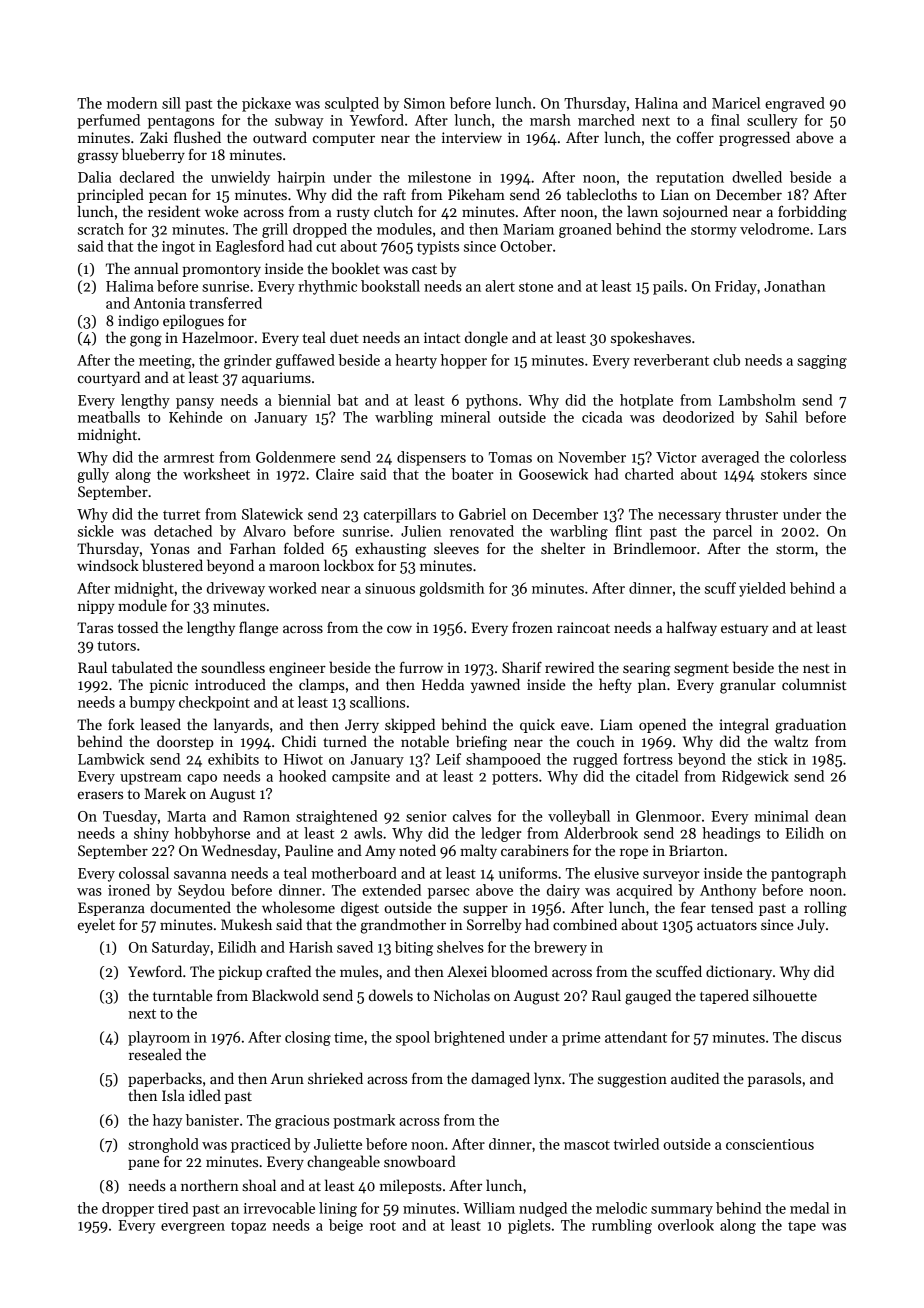 This screenshot has height=1308, width=924. What do you see at coordinates (736, 287) in the screenshot?
I see `Friday` at bounding box center [736, 287].
